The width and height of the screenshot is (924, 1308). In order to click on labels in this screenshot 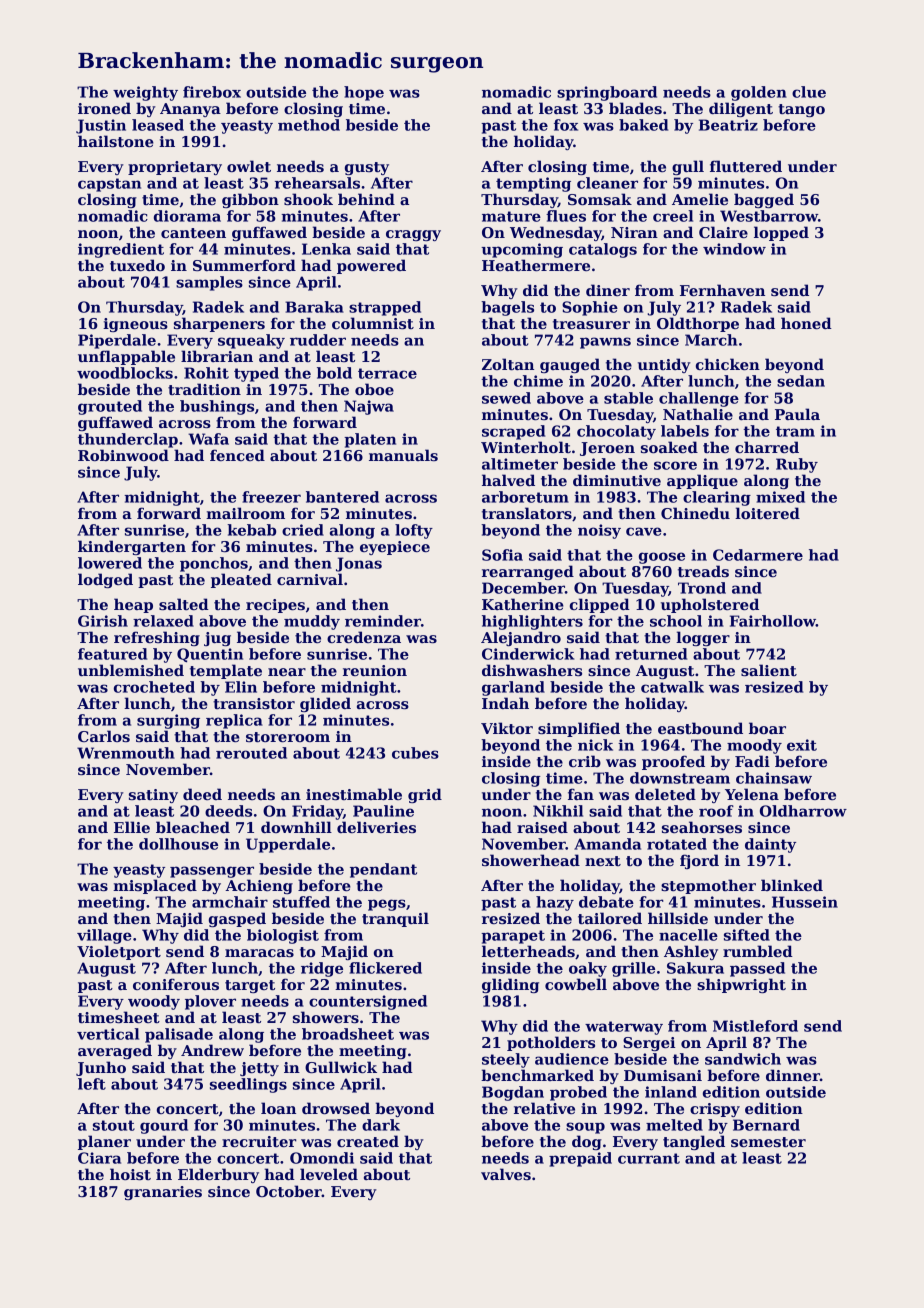, I will do `click(685, 431)`.
